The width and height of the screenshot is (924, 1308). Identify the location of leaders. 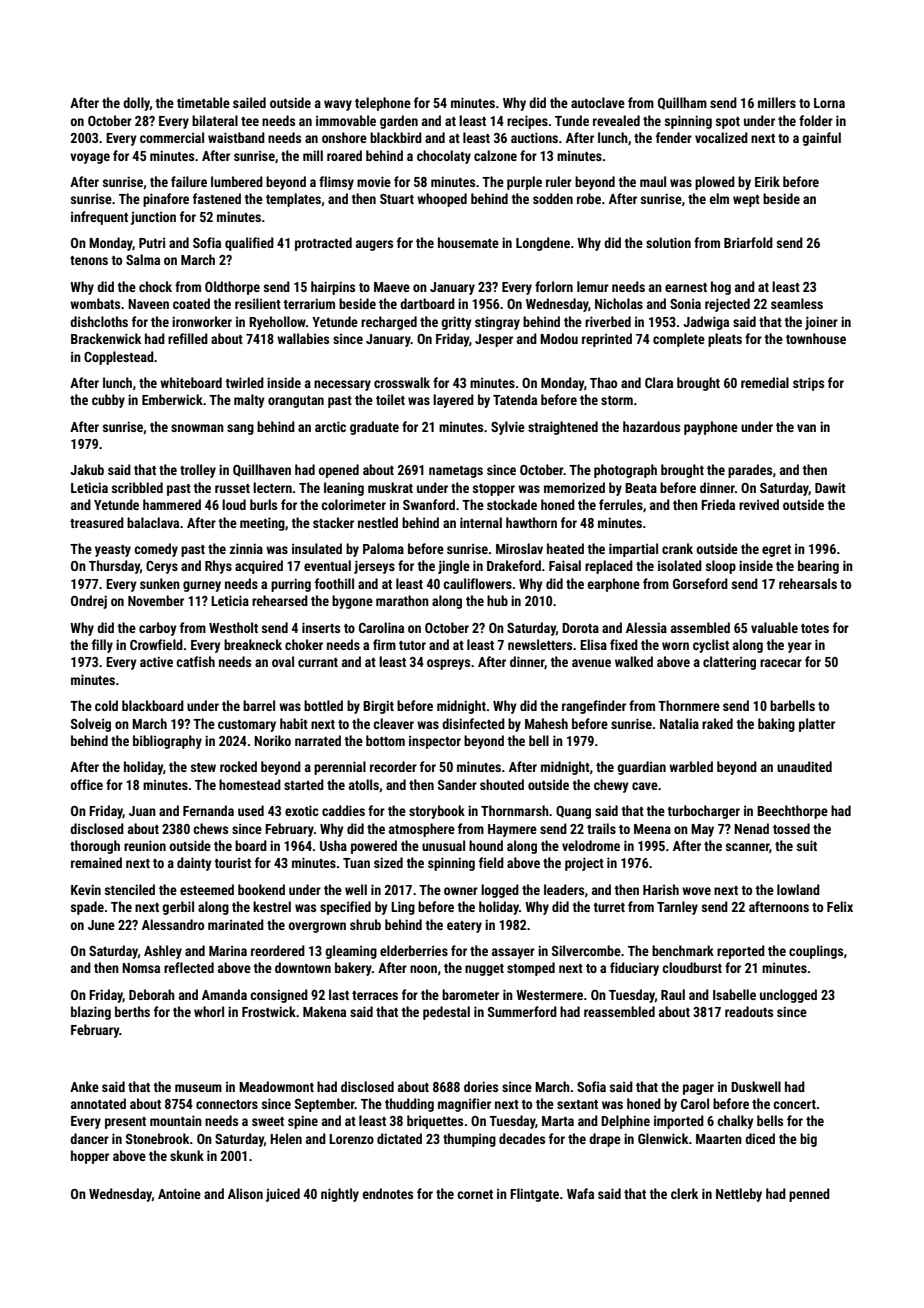
(564, 889).
